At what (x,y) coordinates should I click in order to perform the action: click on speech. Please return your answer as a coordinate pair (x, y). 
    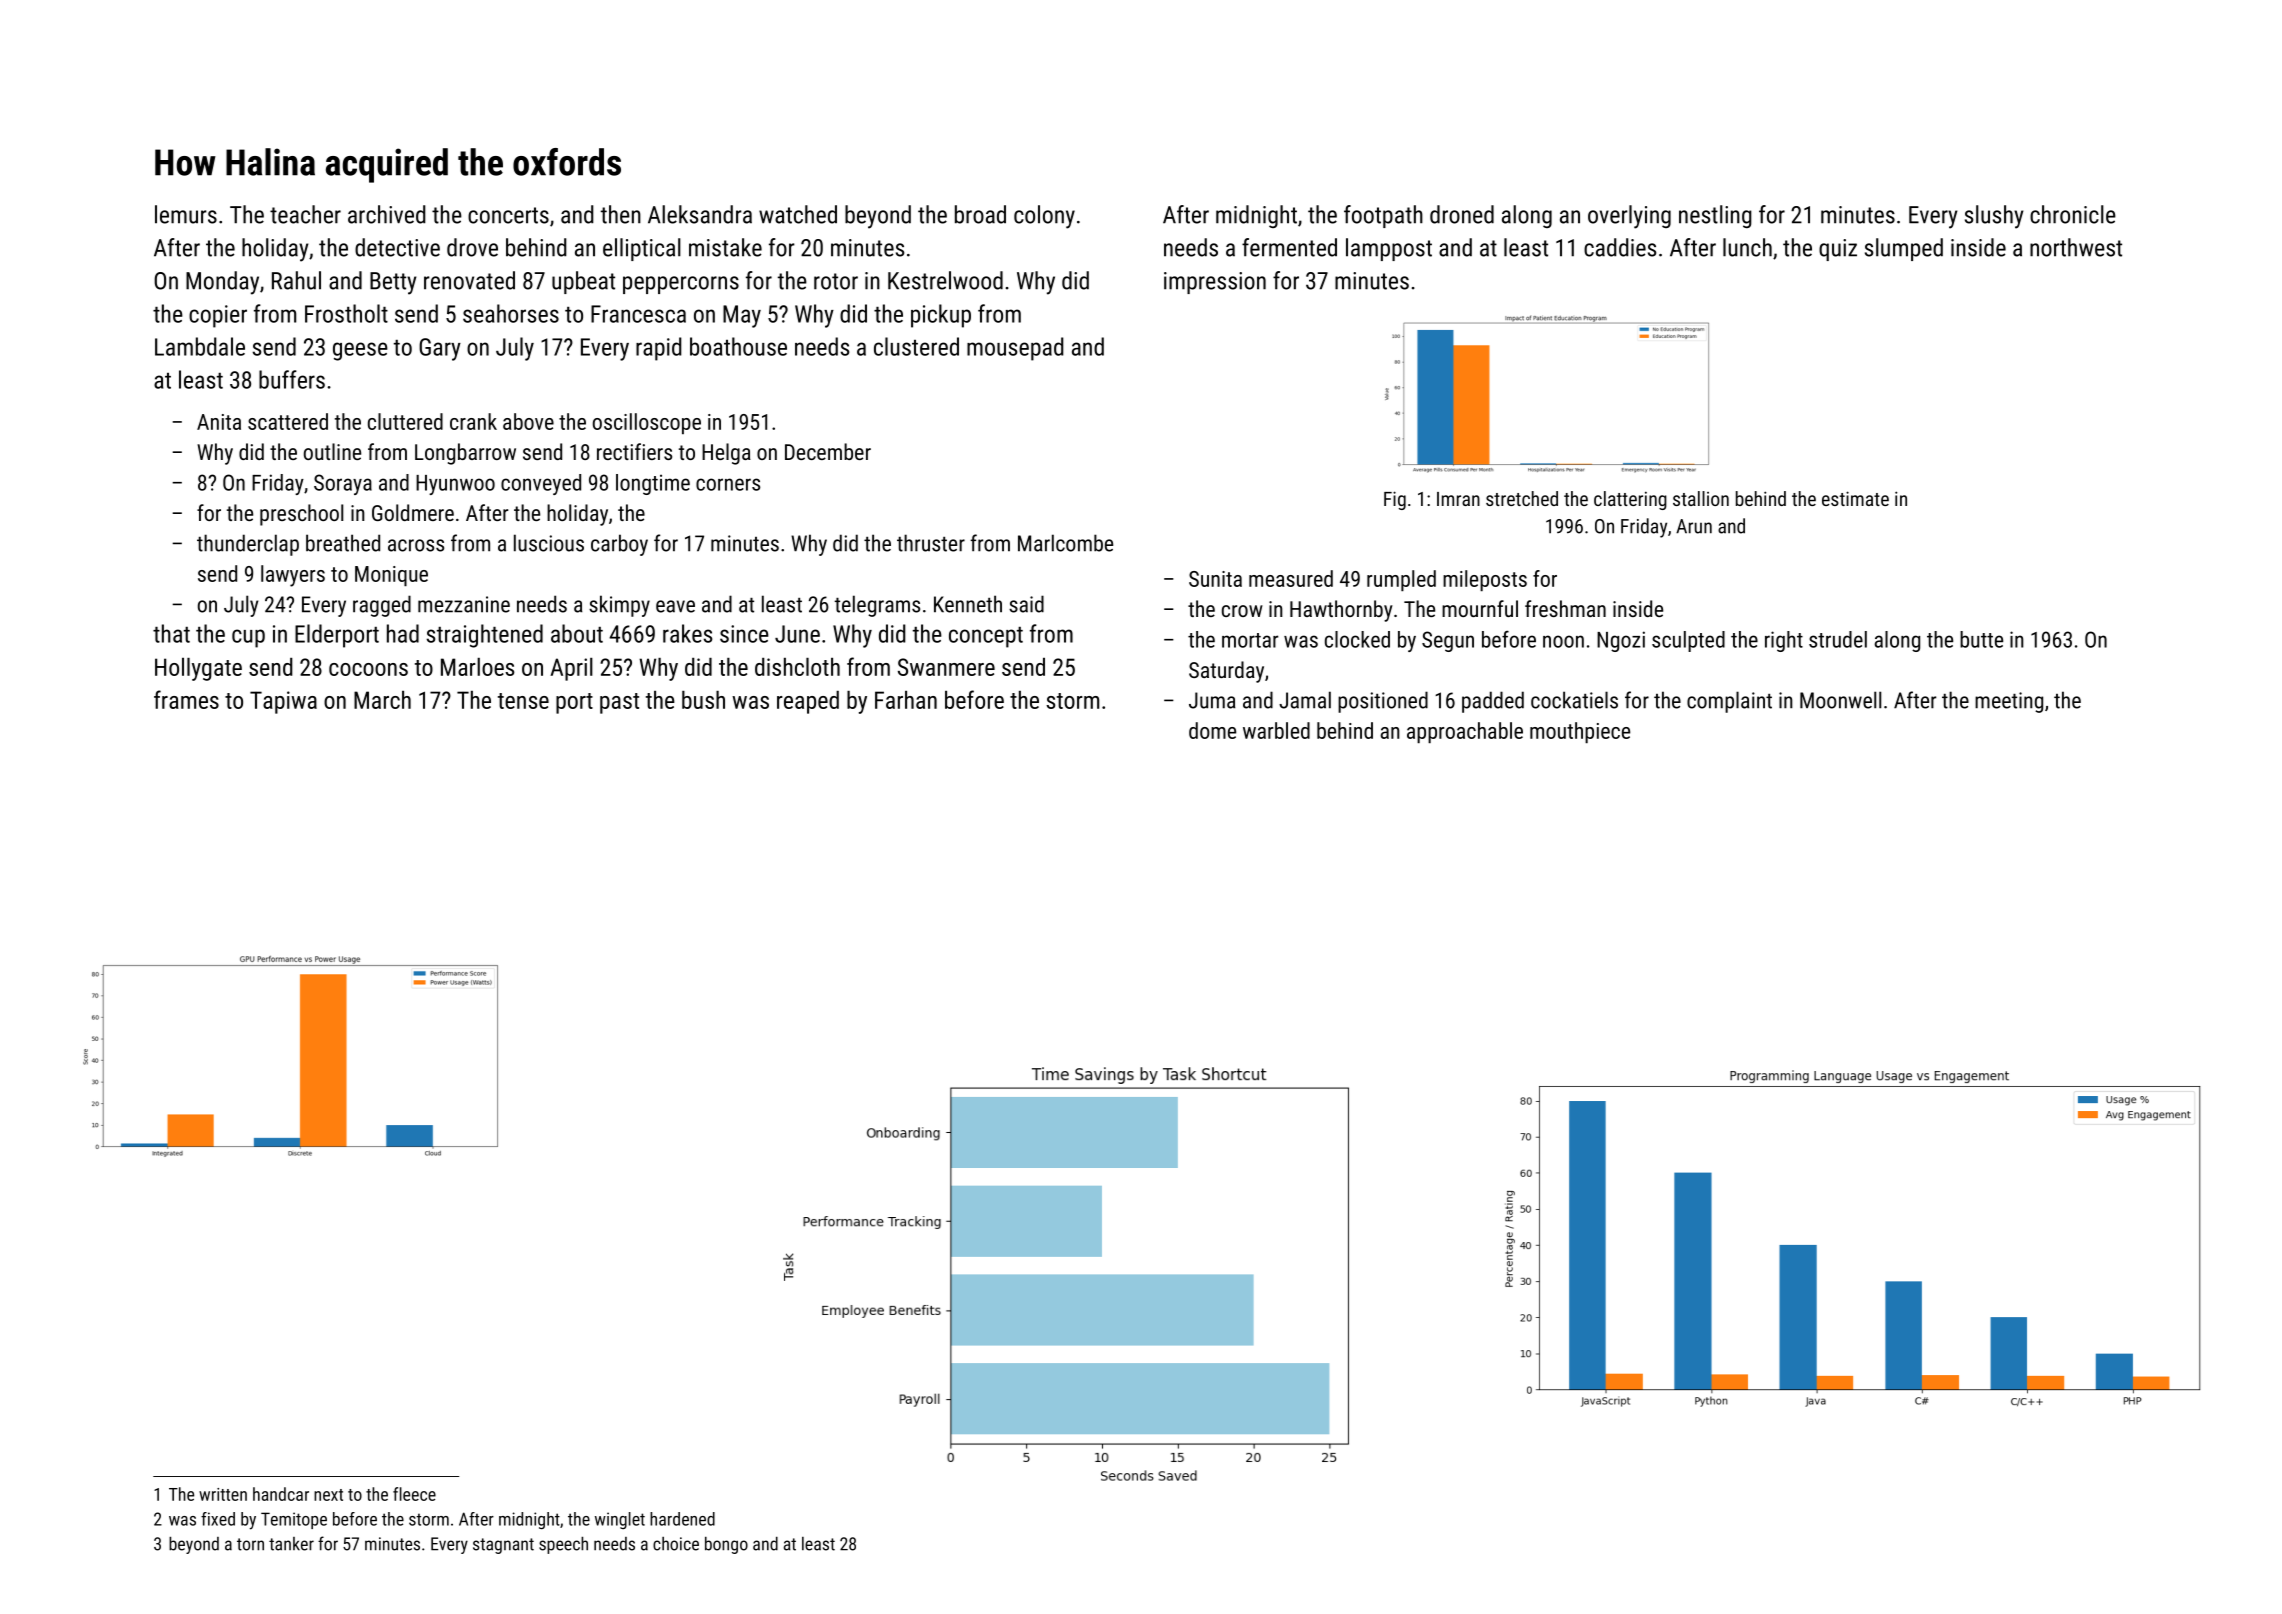
    Looking at the image, I should click on (563, 1545).
